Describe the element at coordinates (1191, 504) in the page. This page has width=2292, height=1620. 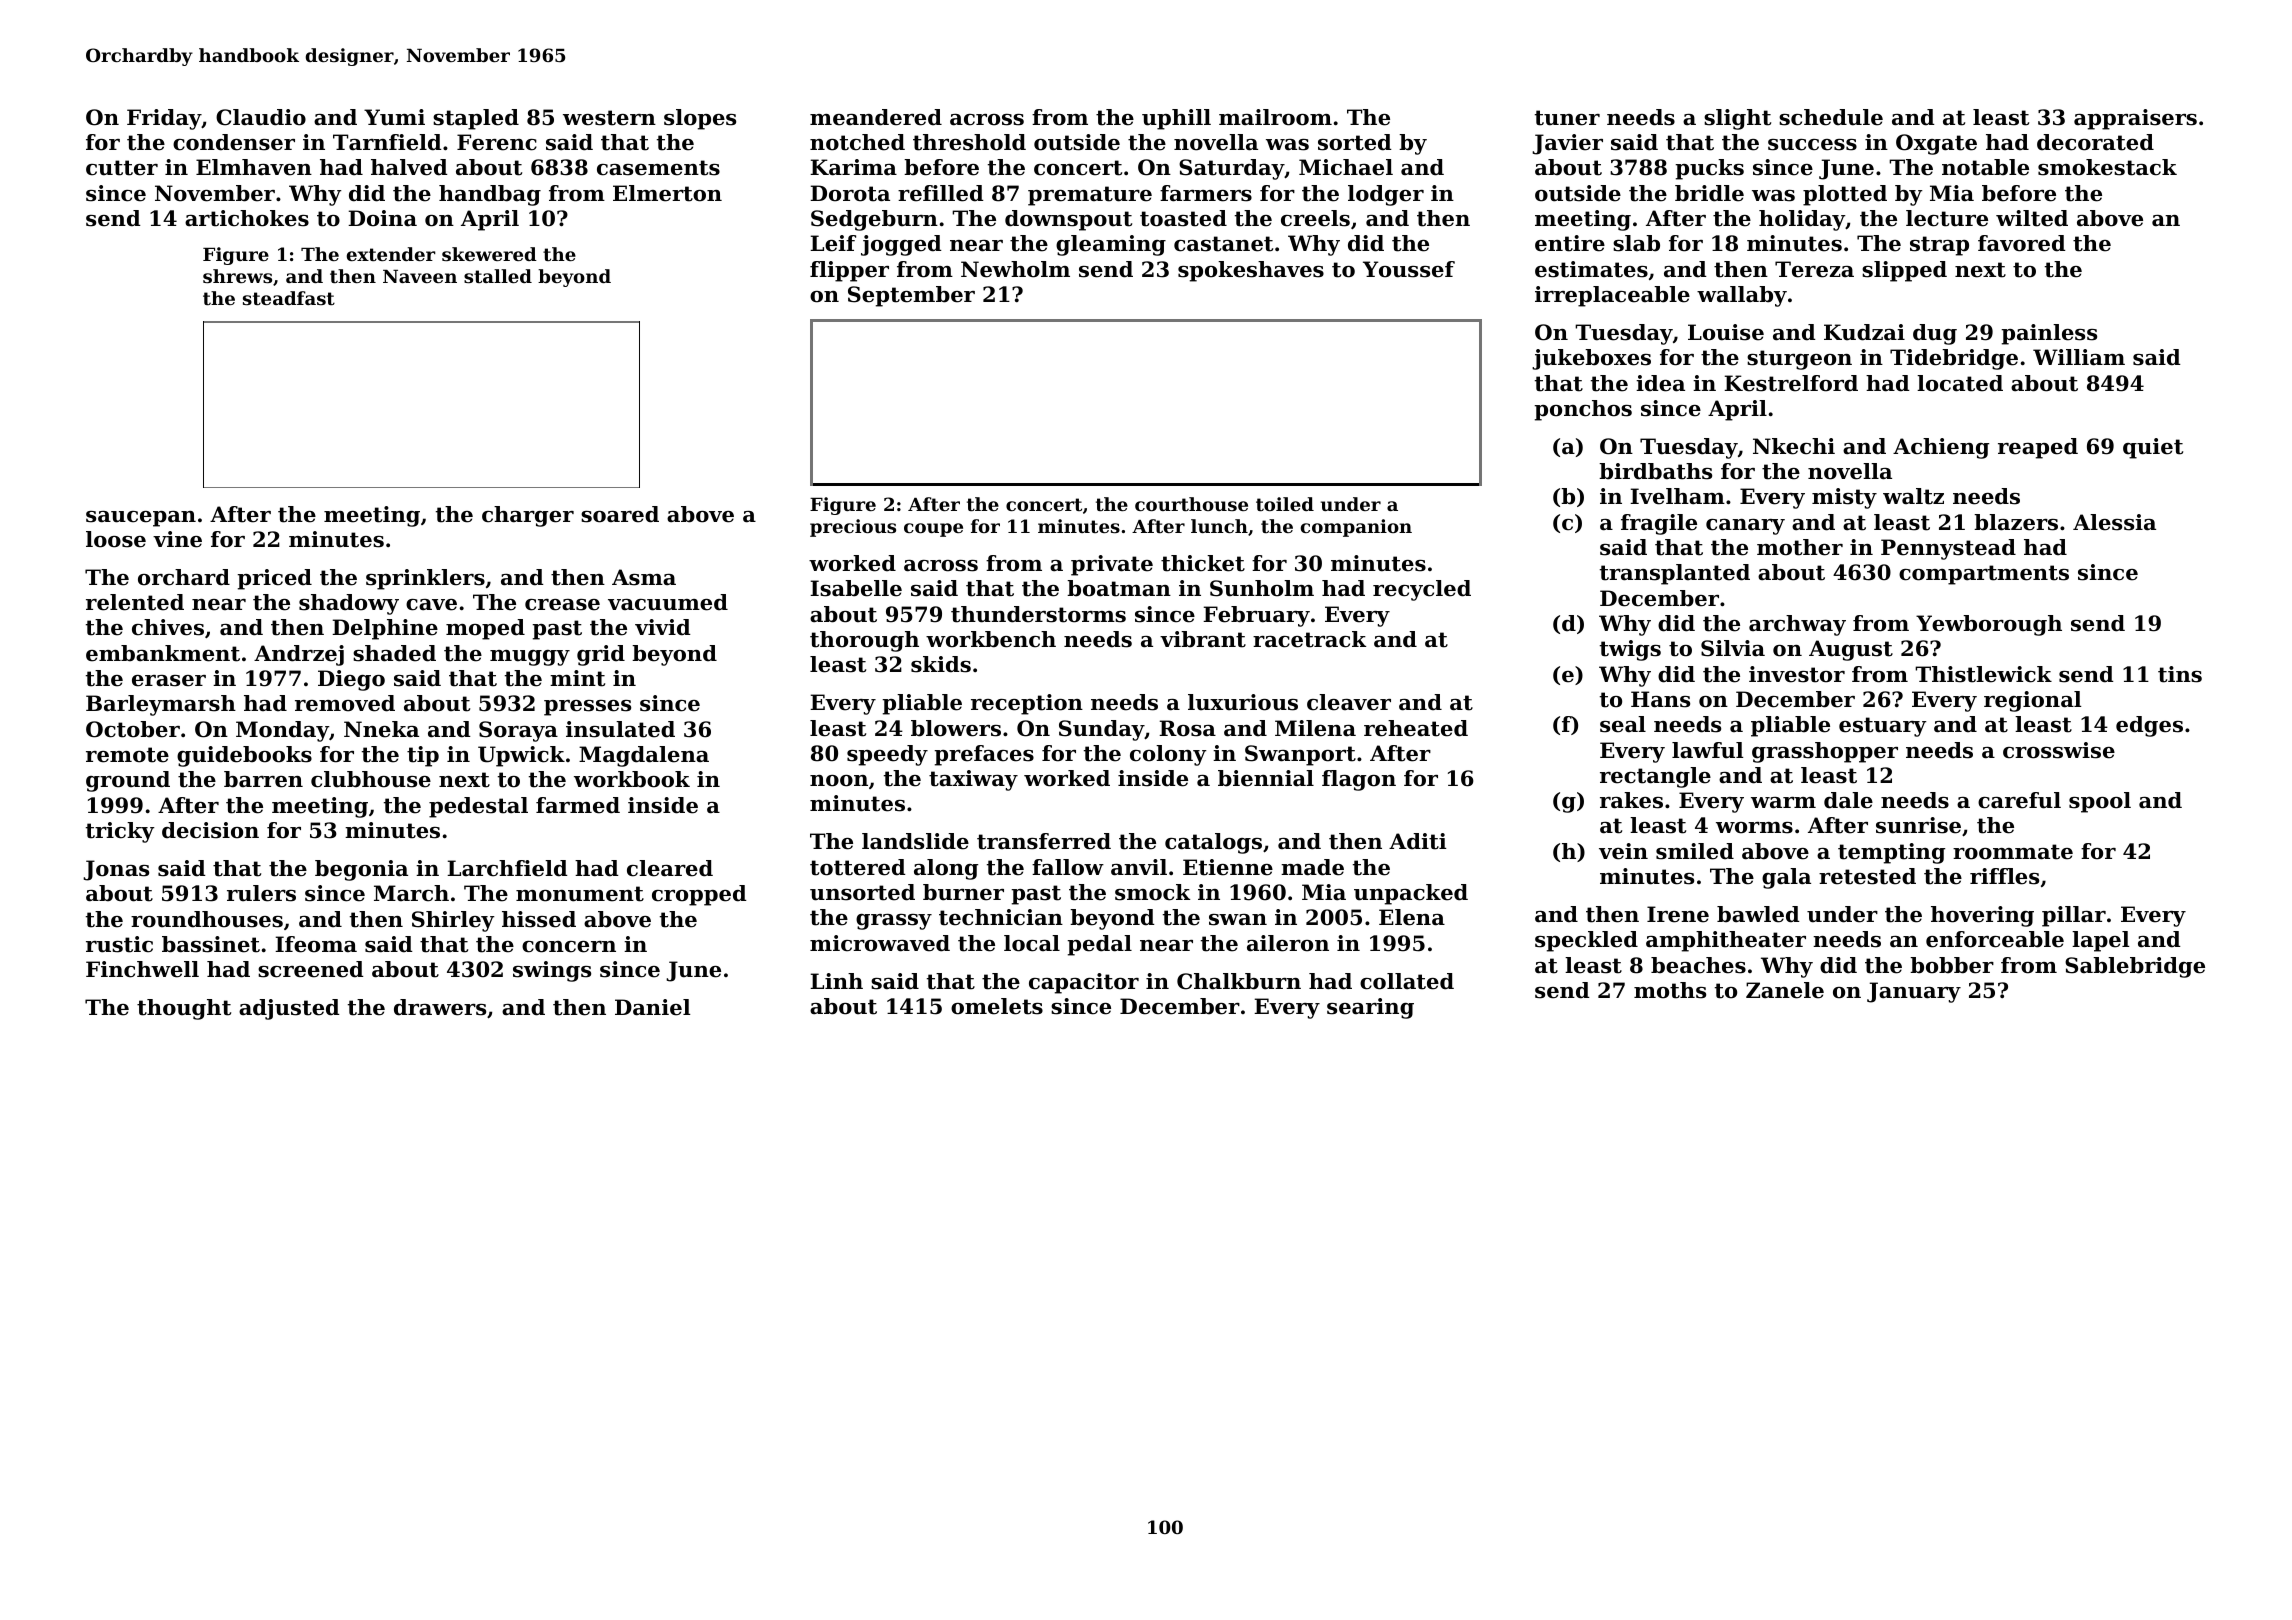
I see `courthouse` at that location.
